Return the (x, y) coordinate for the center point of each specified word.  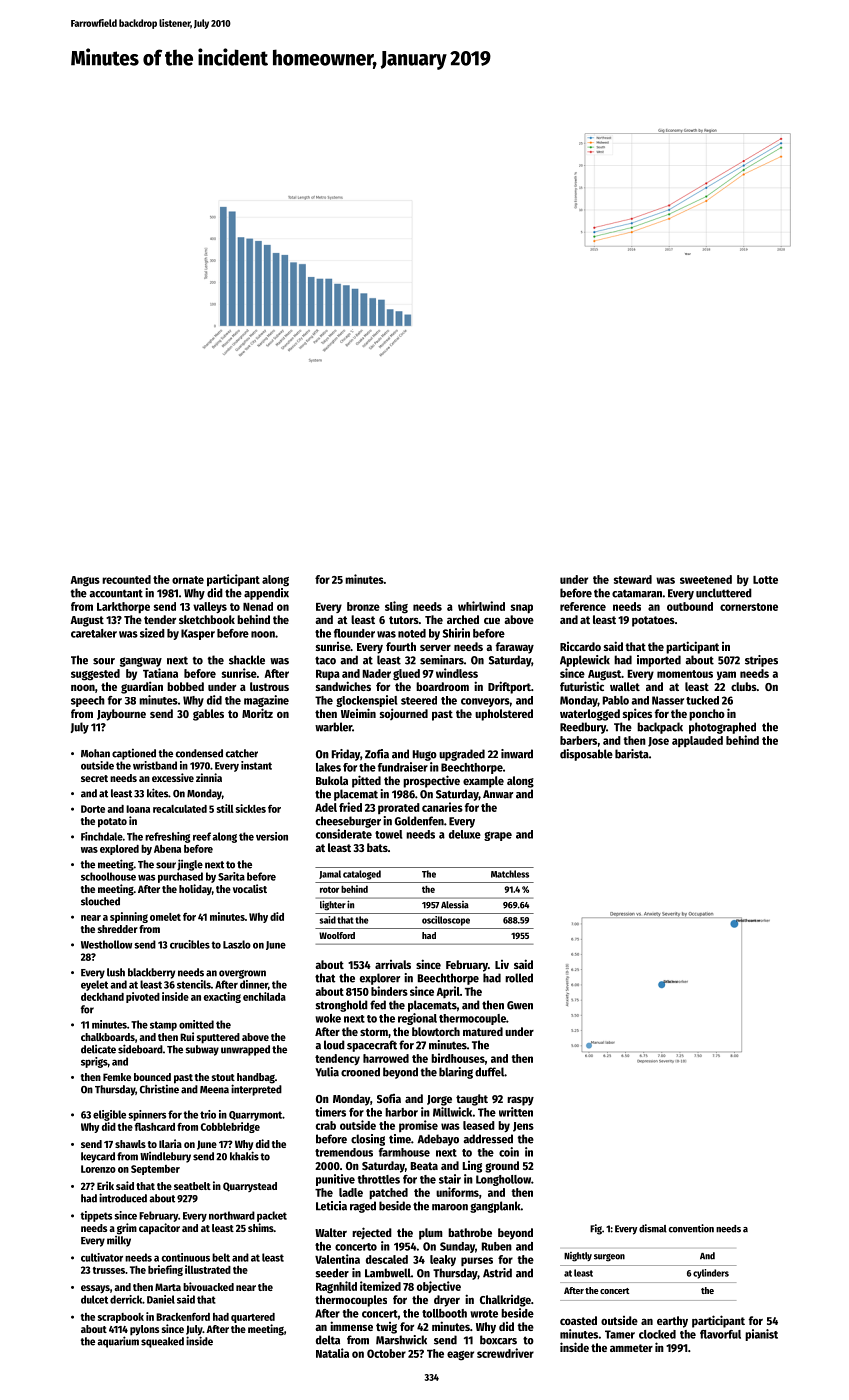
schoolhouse (108, 876)
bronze (363, 606)
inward (517, 754)
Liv (502, 964)
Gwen (520, 1005)
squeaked (162, 1342)
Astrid (497, 1273)
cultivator (102, 1257)
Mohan (95, 753)
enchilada (264, 996)
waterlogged (590, 715)
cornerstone (749, 607)
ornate (188, 580)
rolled (519, 978)
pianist (761, 1335)
